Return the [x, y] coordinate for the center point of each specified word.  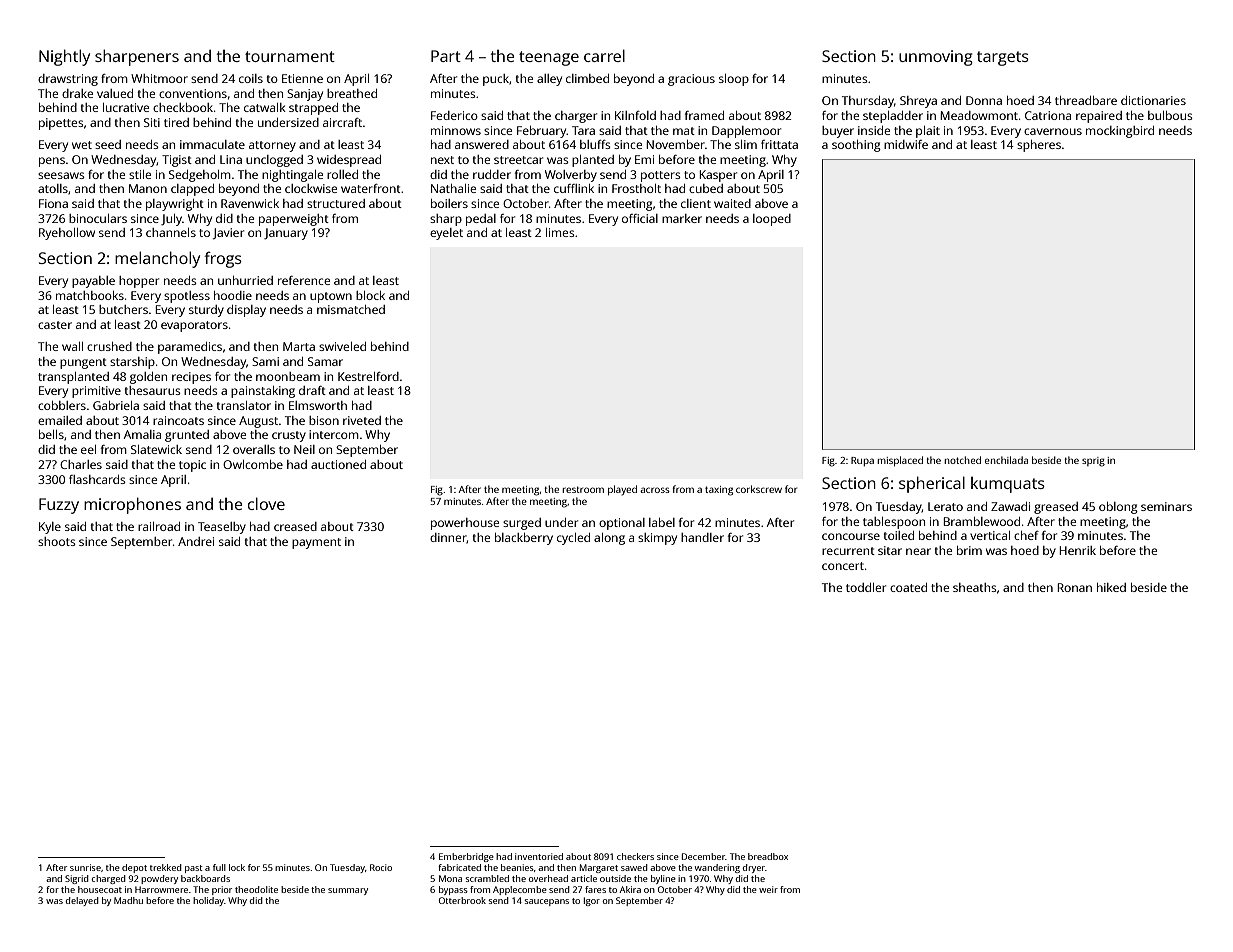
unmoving [936, 58]
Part [446, 56]
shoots [57, 541]
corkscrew [759, 489]
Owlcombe [253, 464]
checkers [635, 856]
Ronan [1074, 587]
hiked [1111, 587]
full [219, 867]
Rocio [381, 867]
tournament [290, 56]
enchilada [1006, 460]
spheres [1039, 146]
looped [772, 220]
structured [336, 203]
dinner [448, 538]
